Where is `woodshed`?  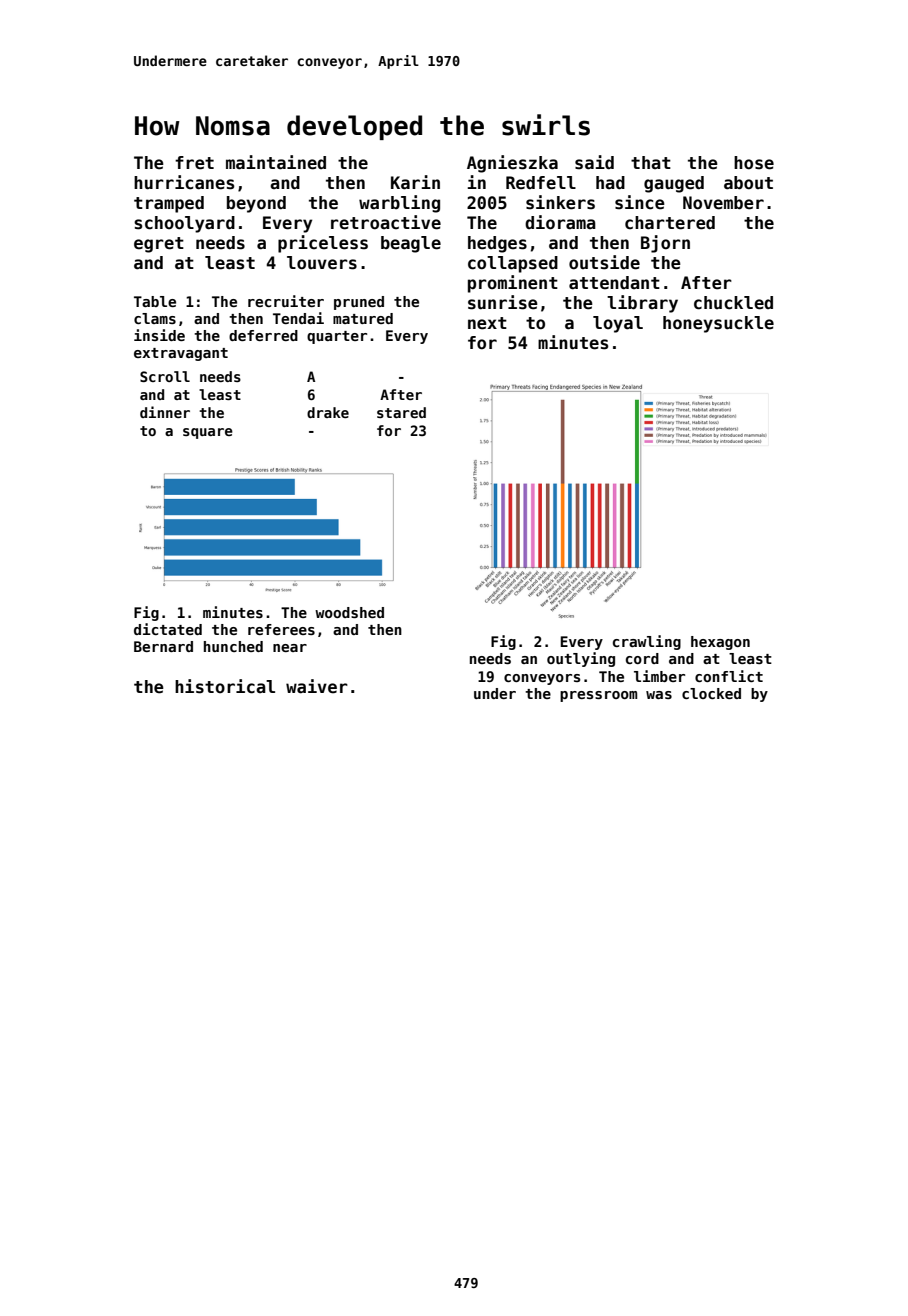
woodshed is located at coordinates (349, 612).
